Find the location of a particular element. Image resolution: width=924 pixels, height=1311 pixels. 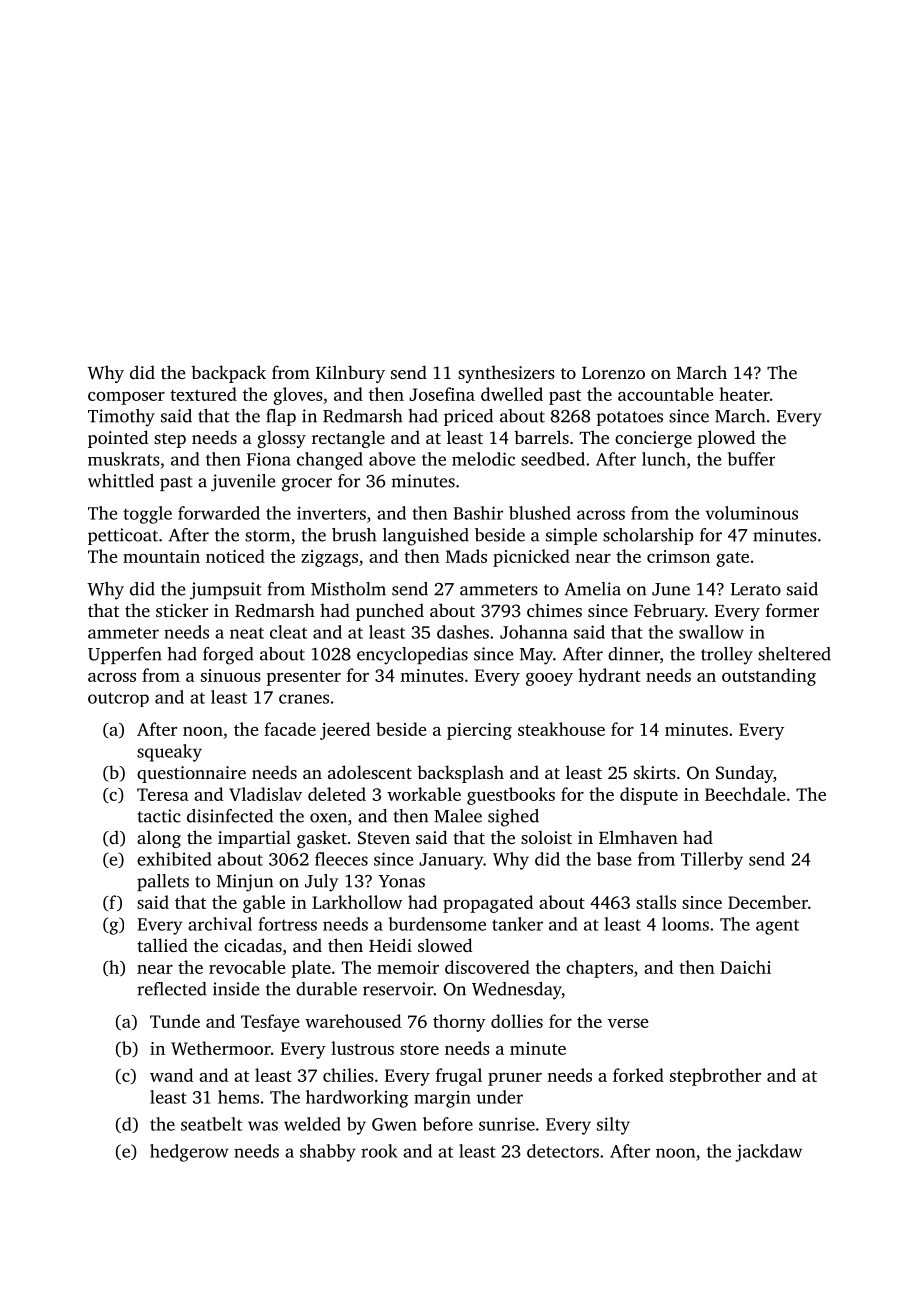

buffer is located at coordinates (751, 459).
